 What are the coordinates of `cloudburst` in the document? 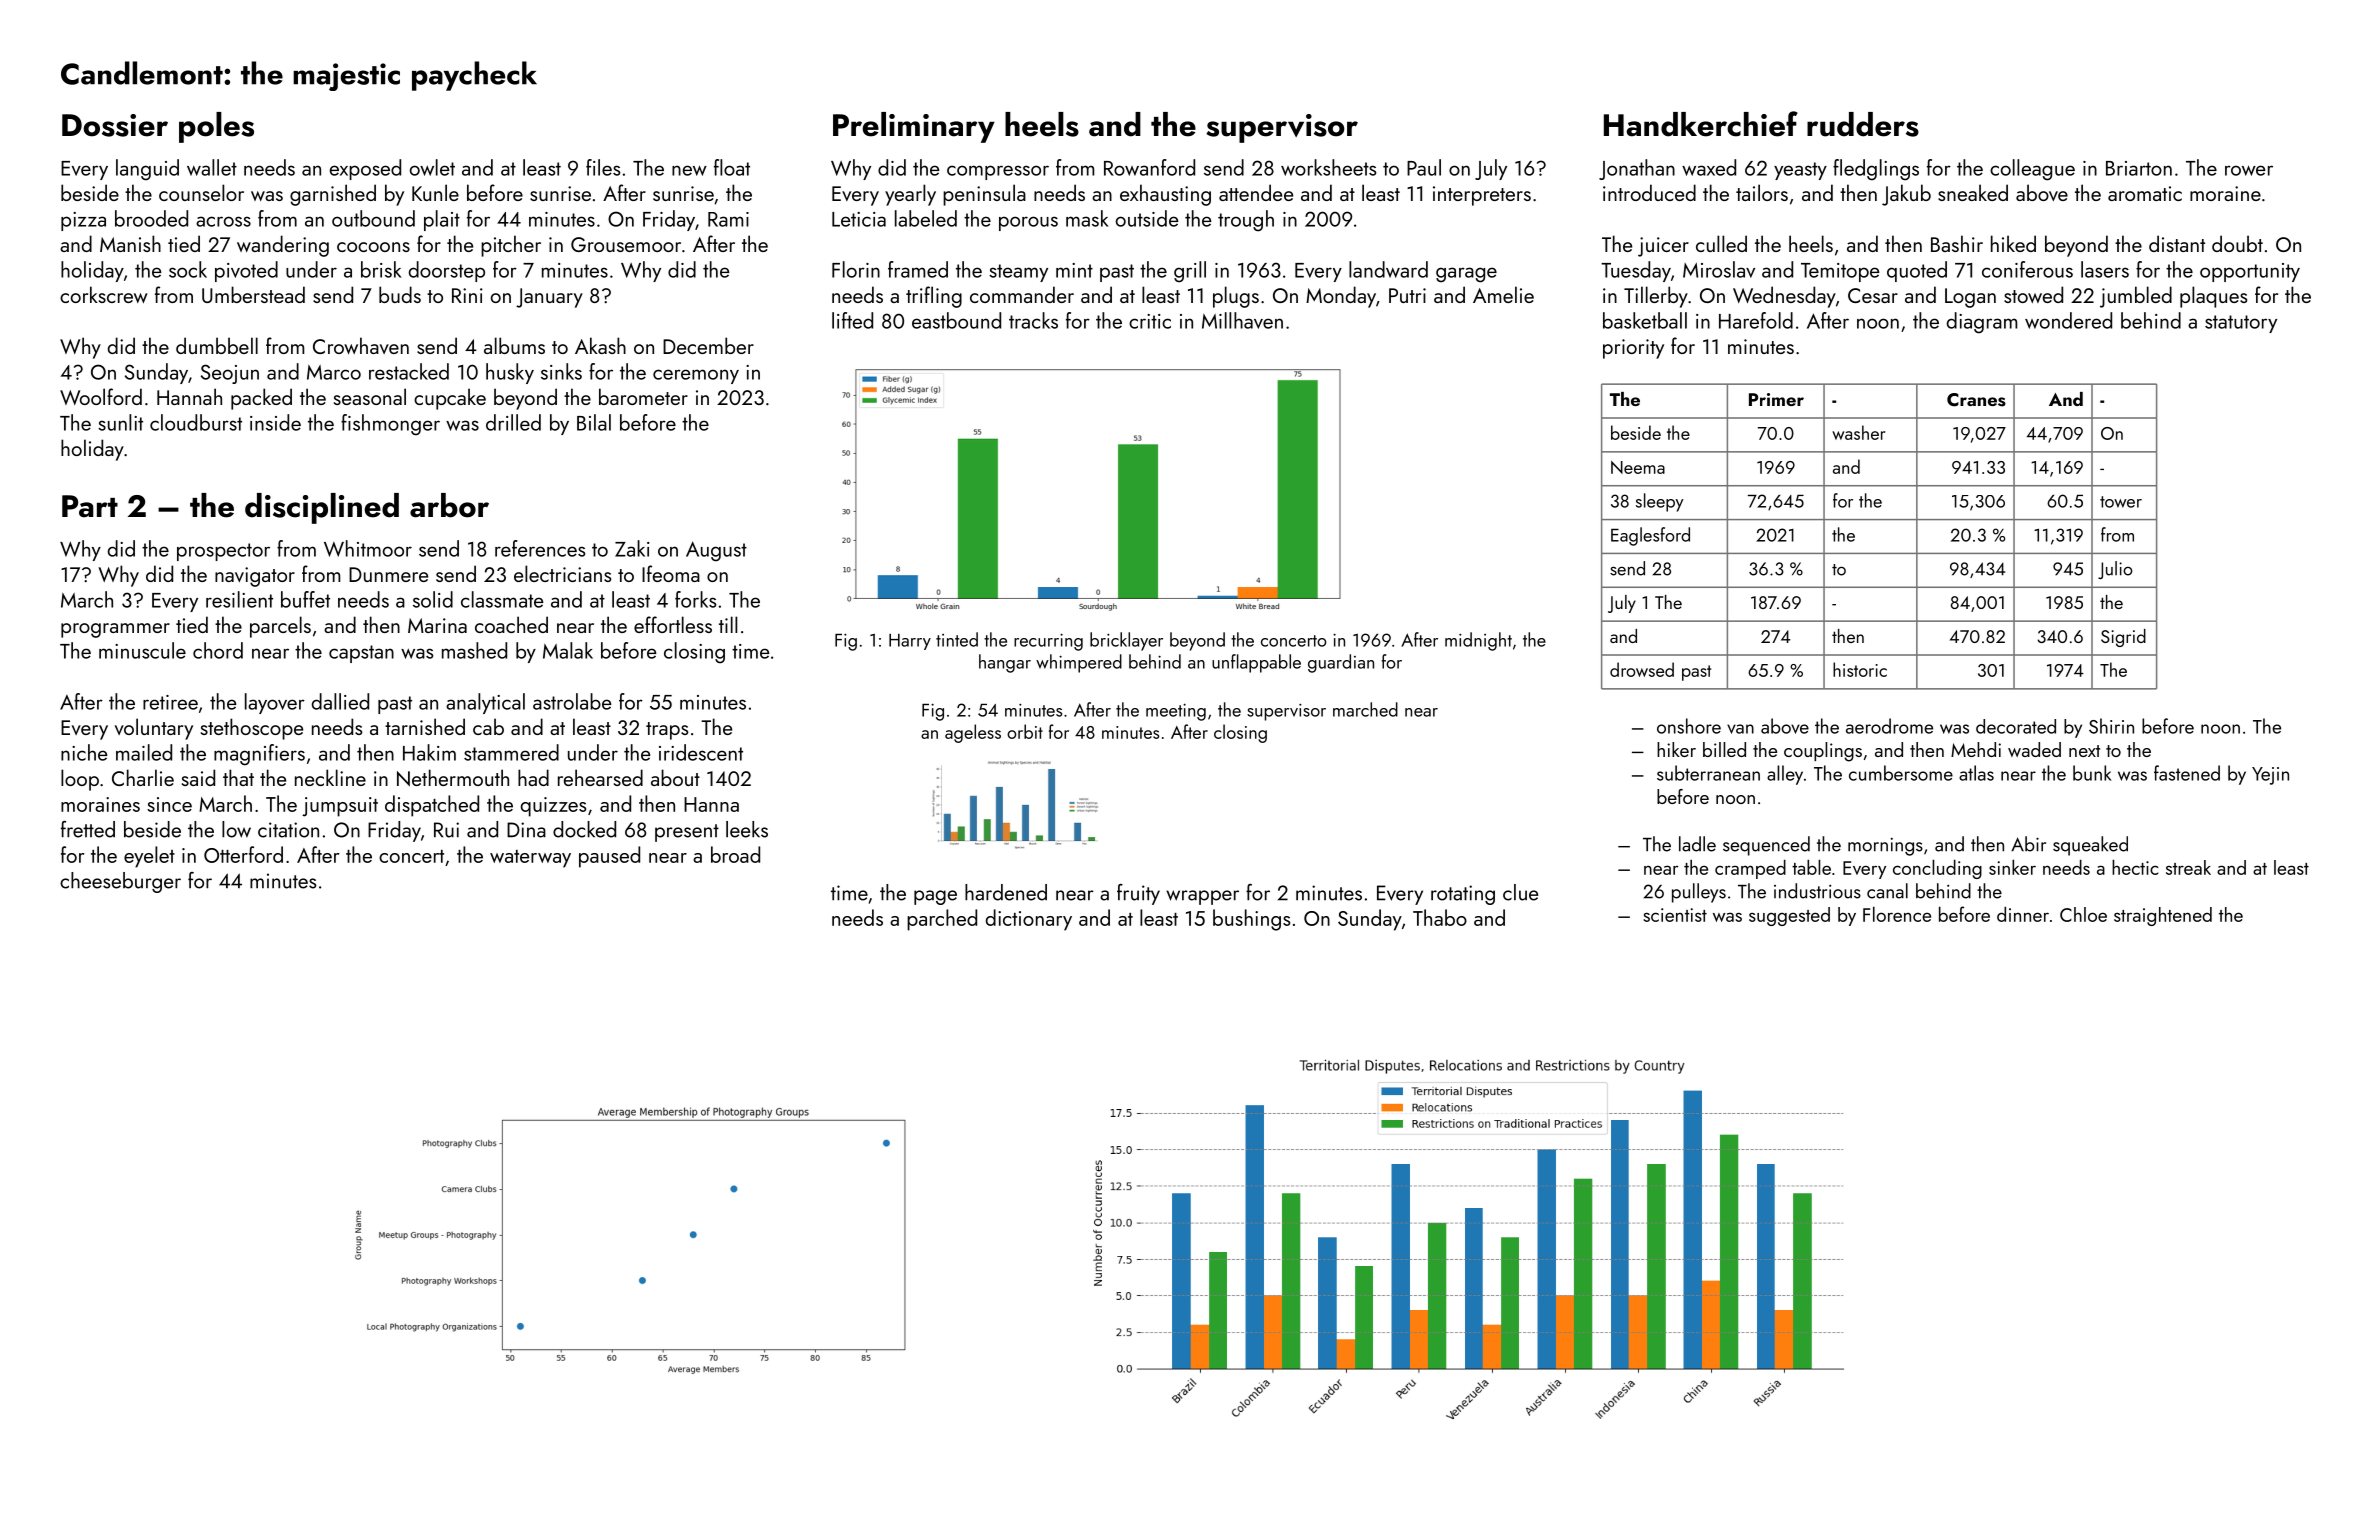 It's located at (196, 422).
